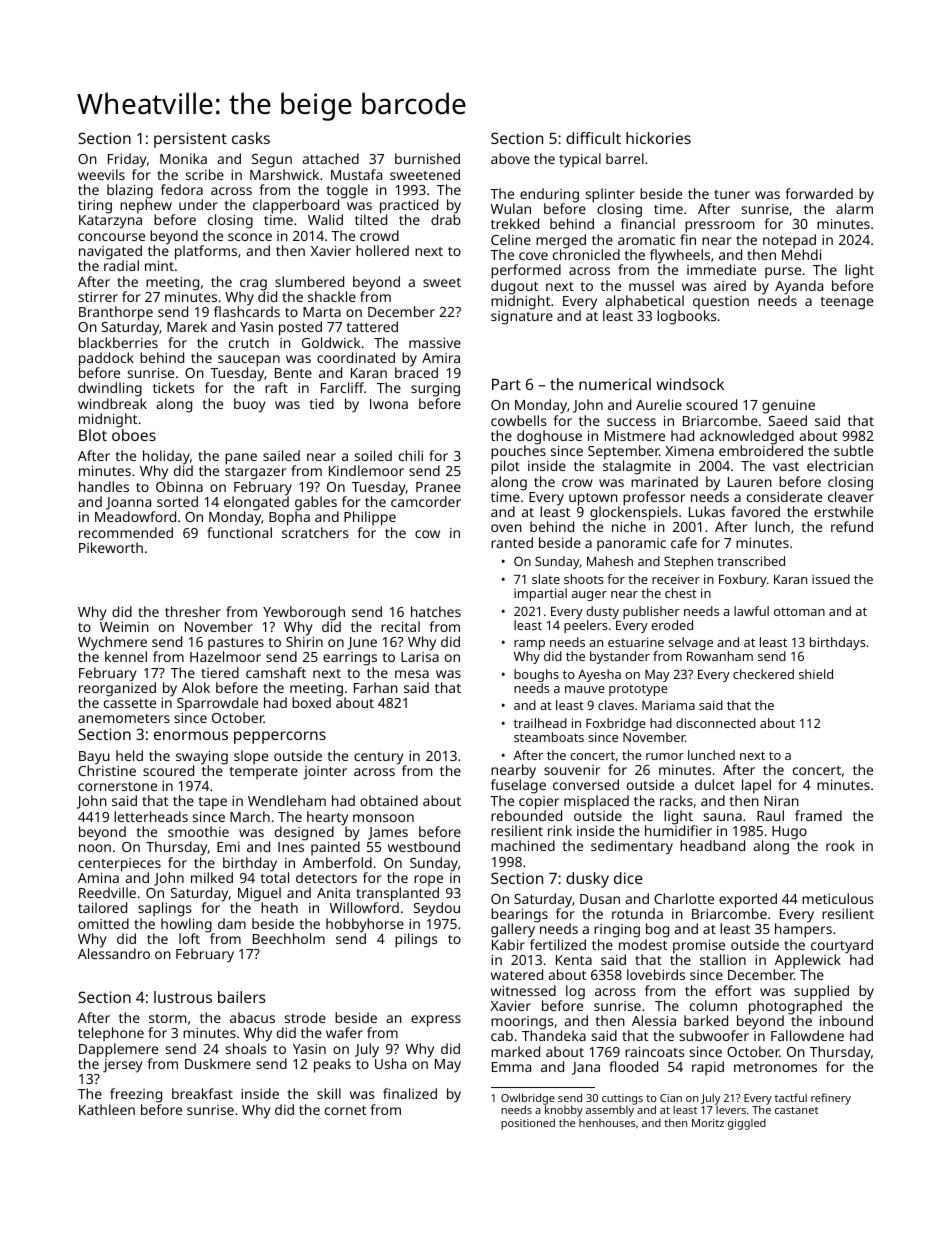 This screenshot has height=1233, width=952. Describe the element at coordinates (502, 1035) in the screenshot. I see `cab` at that location.
